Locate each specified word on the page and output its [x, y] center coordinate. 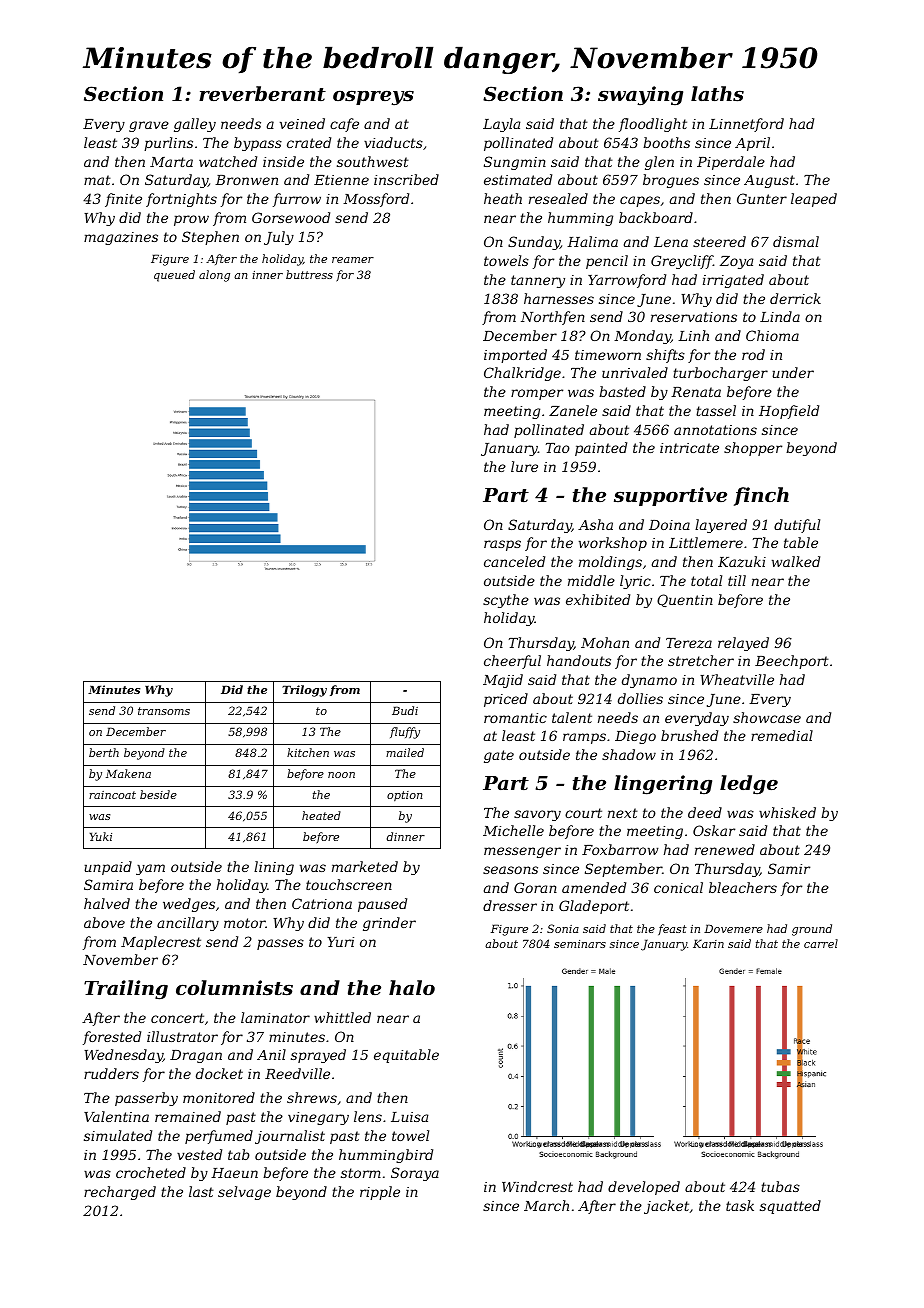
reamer [353, 260]
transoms [164, 711]
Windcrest [537, 1186]
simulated [118, 1135]
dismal [796, 241]
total [706, 580]
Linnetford [746, 125]
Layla [501, 125]
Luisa [409, 1117]
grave [149, 126]
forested [112, 1038]
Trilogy [304, 691]
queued [174, 276]
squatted [790, 1207]
